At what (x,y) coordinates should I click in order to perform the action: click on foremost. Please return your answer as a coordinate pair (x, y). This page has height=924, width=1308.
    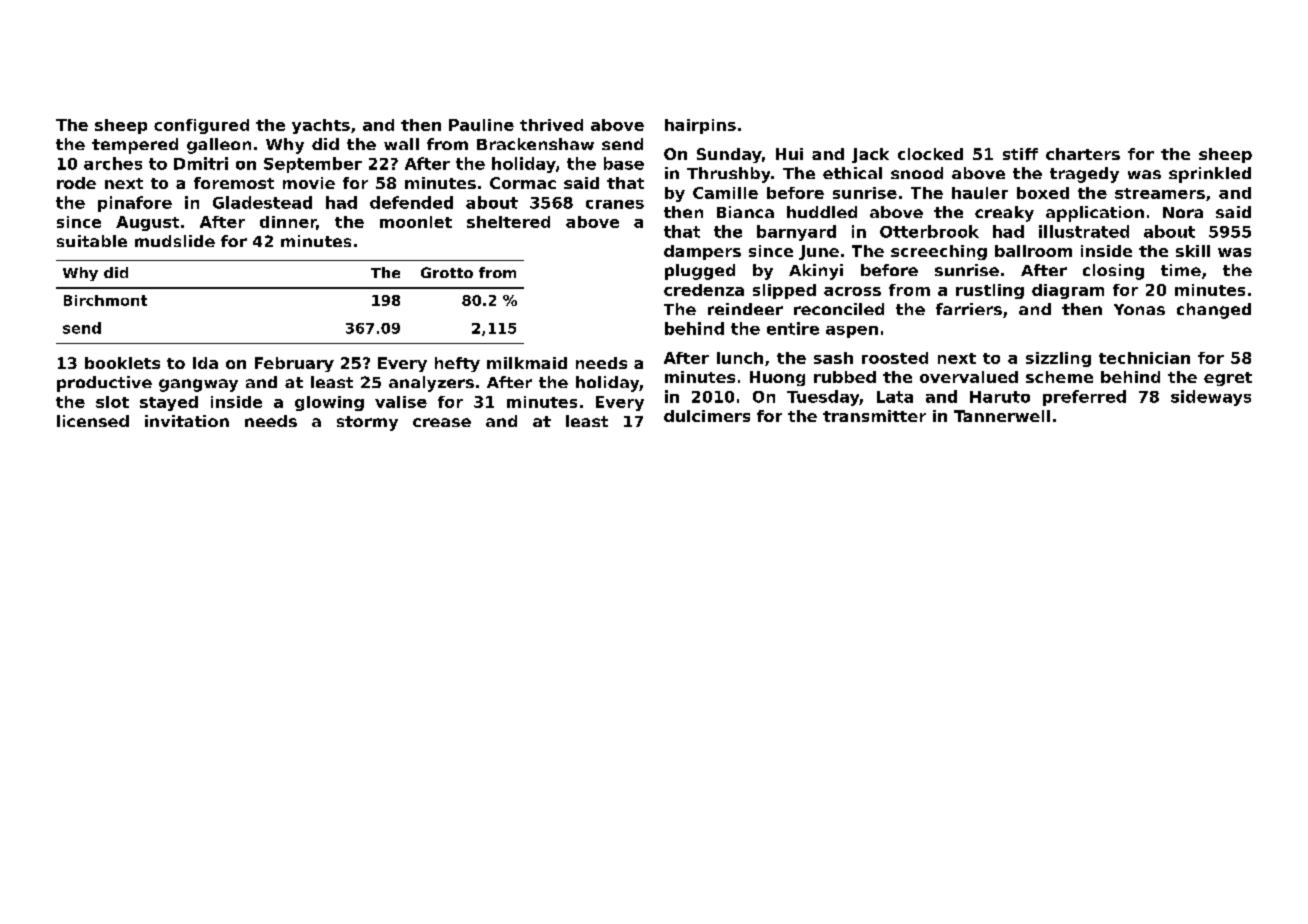
    Looking at the image, I should click on (234, 183).
